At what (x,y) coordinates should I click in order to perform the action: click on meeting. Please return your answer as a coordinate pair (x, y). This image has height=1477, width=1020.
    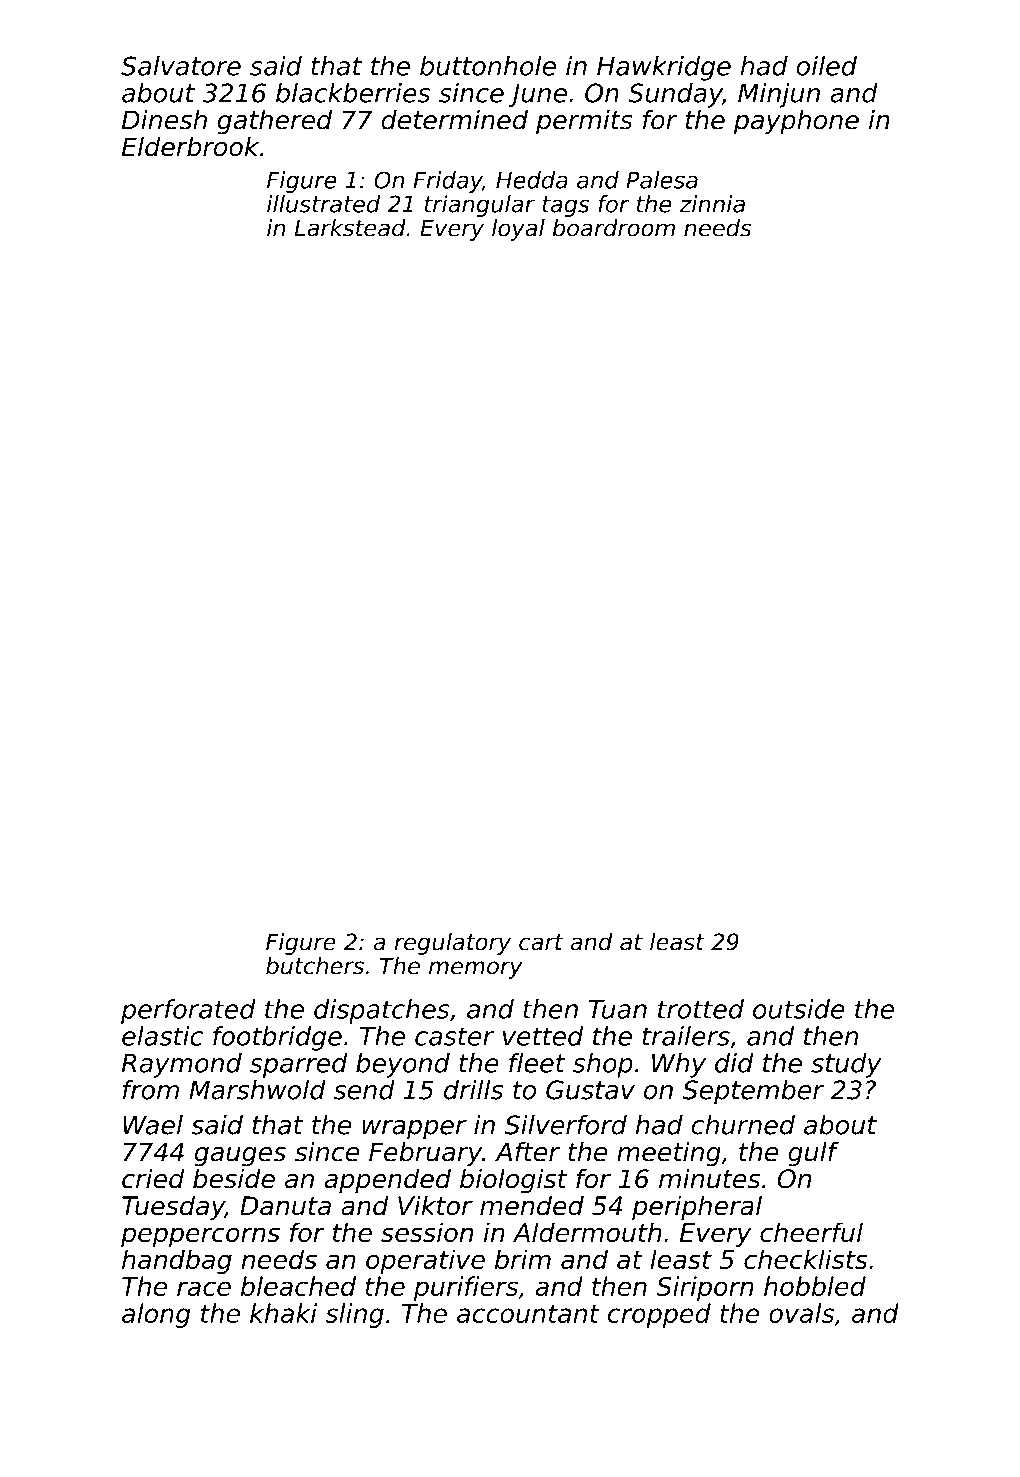
    Looking at the image, I should click on (669, 1154).
